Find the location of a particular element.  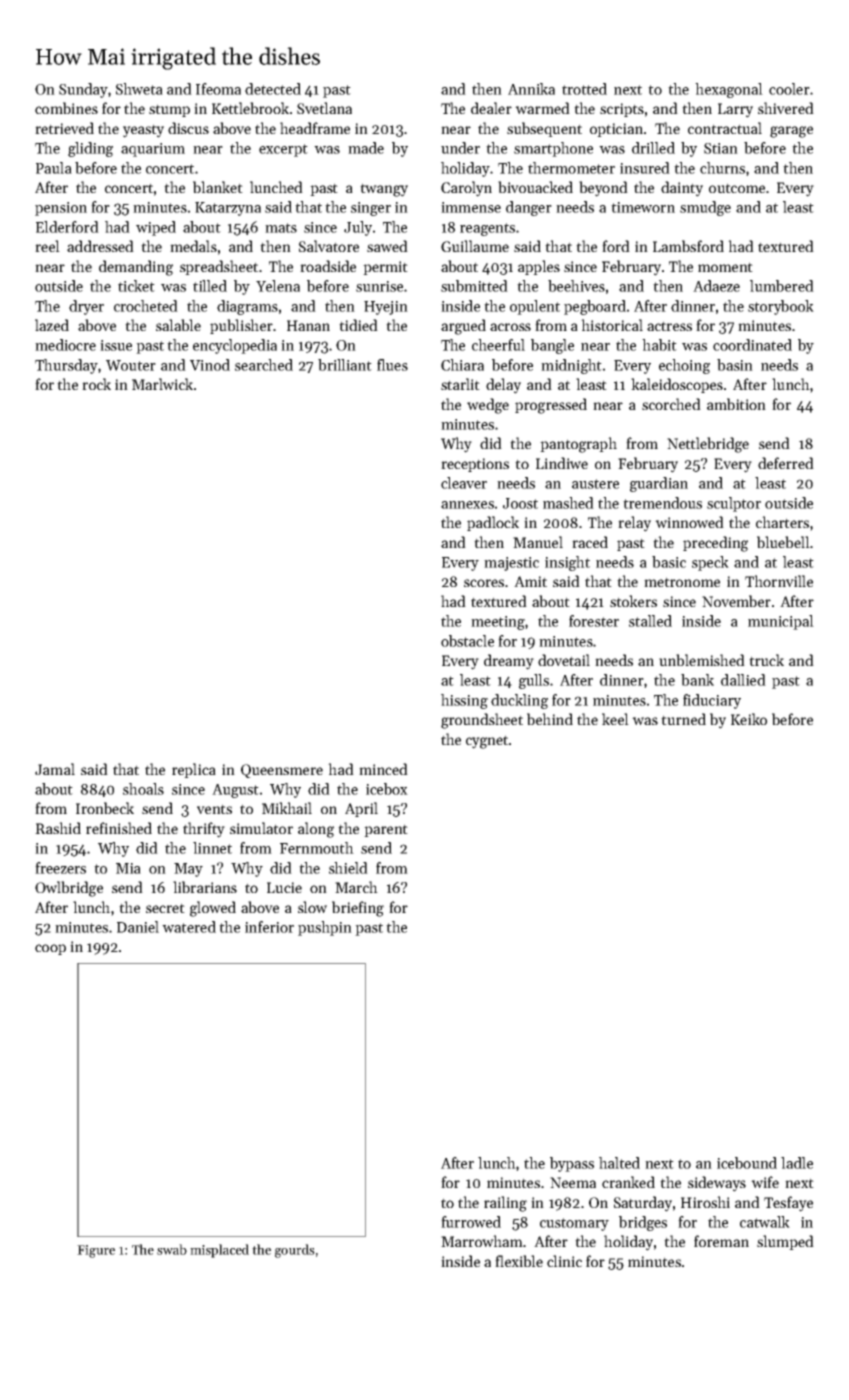

insight is located at coordinates (567, 563).
